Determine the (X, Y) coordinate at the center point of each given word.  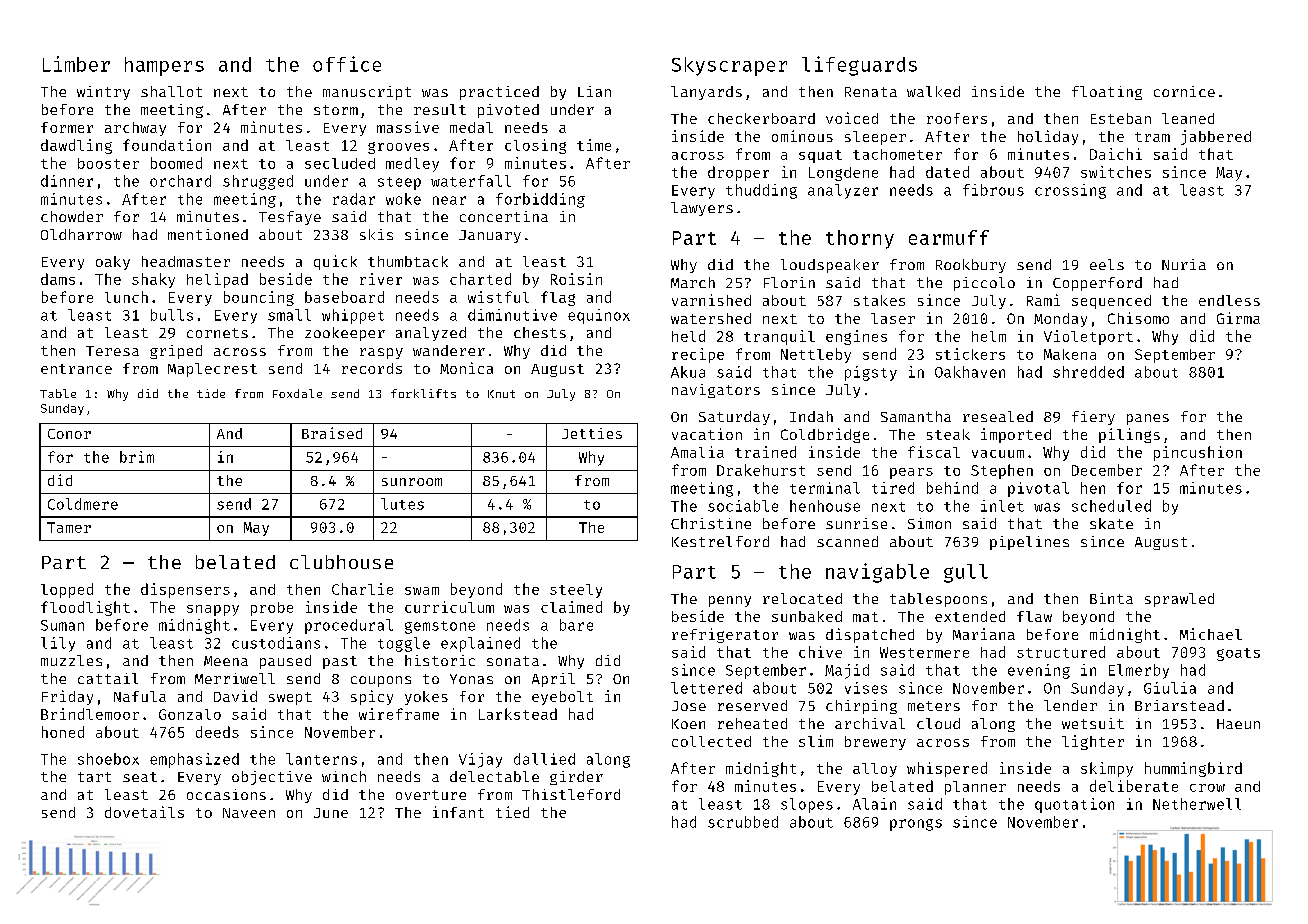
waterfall (471, 181)
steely (576, 591)
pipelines (1029, 543)
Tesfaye (290, 218)
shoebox (108, 759)
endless (1229, 300)
